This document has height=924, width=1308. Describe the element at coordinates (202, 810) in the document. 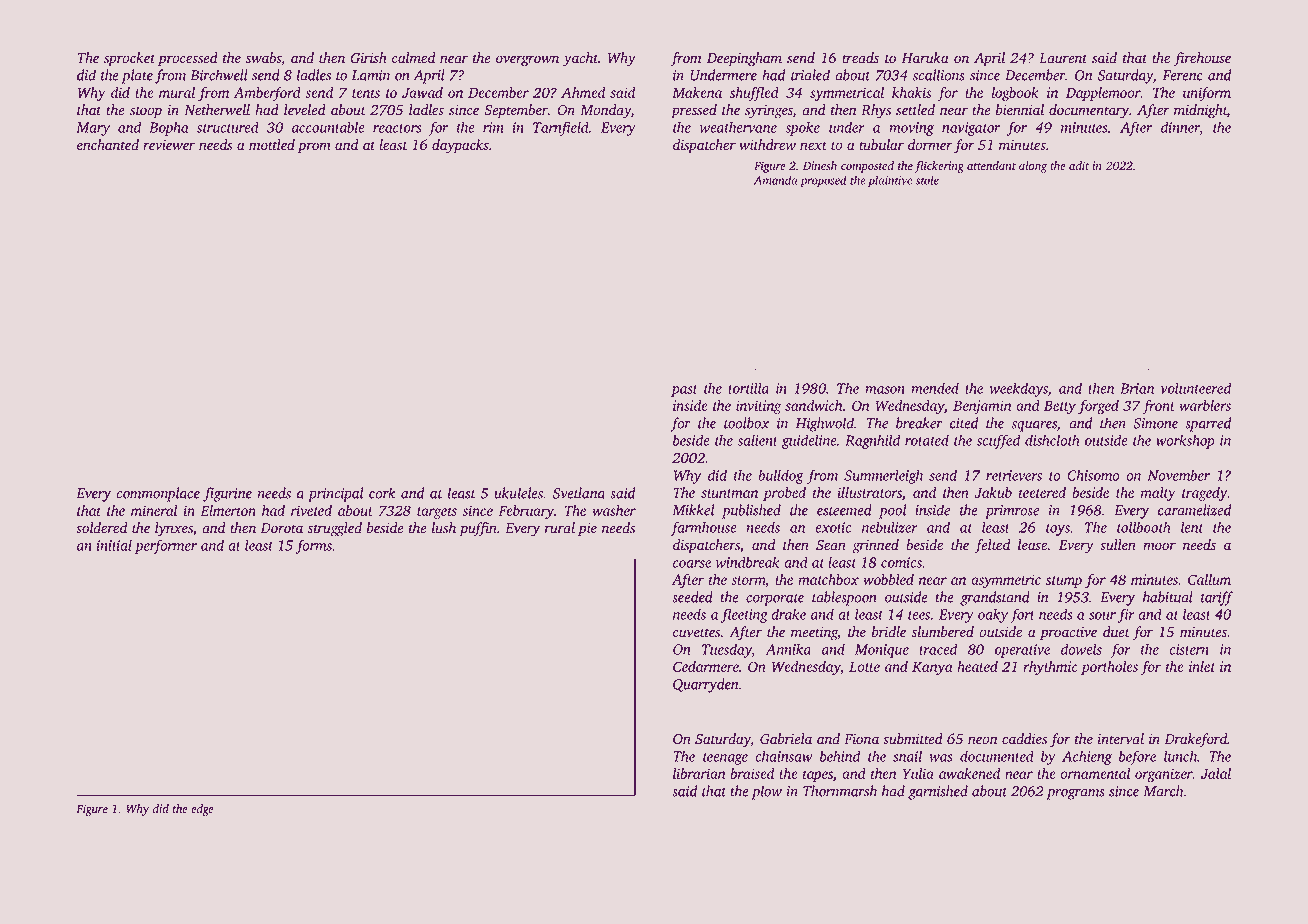

I see `edge` at that location.
